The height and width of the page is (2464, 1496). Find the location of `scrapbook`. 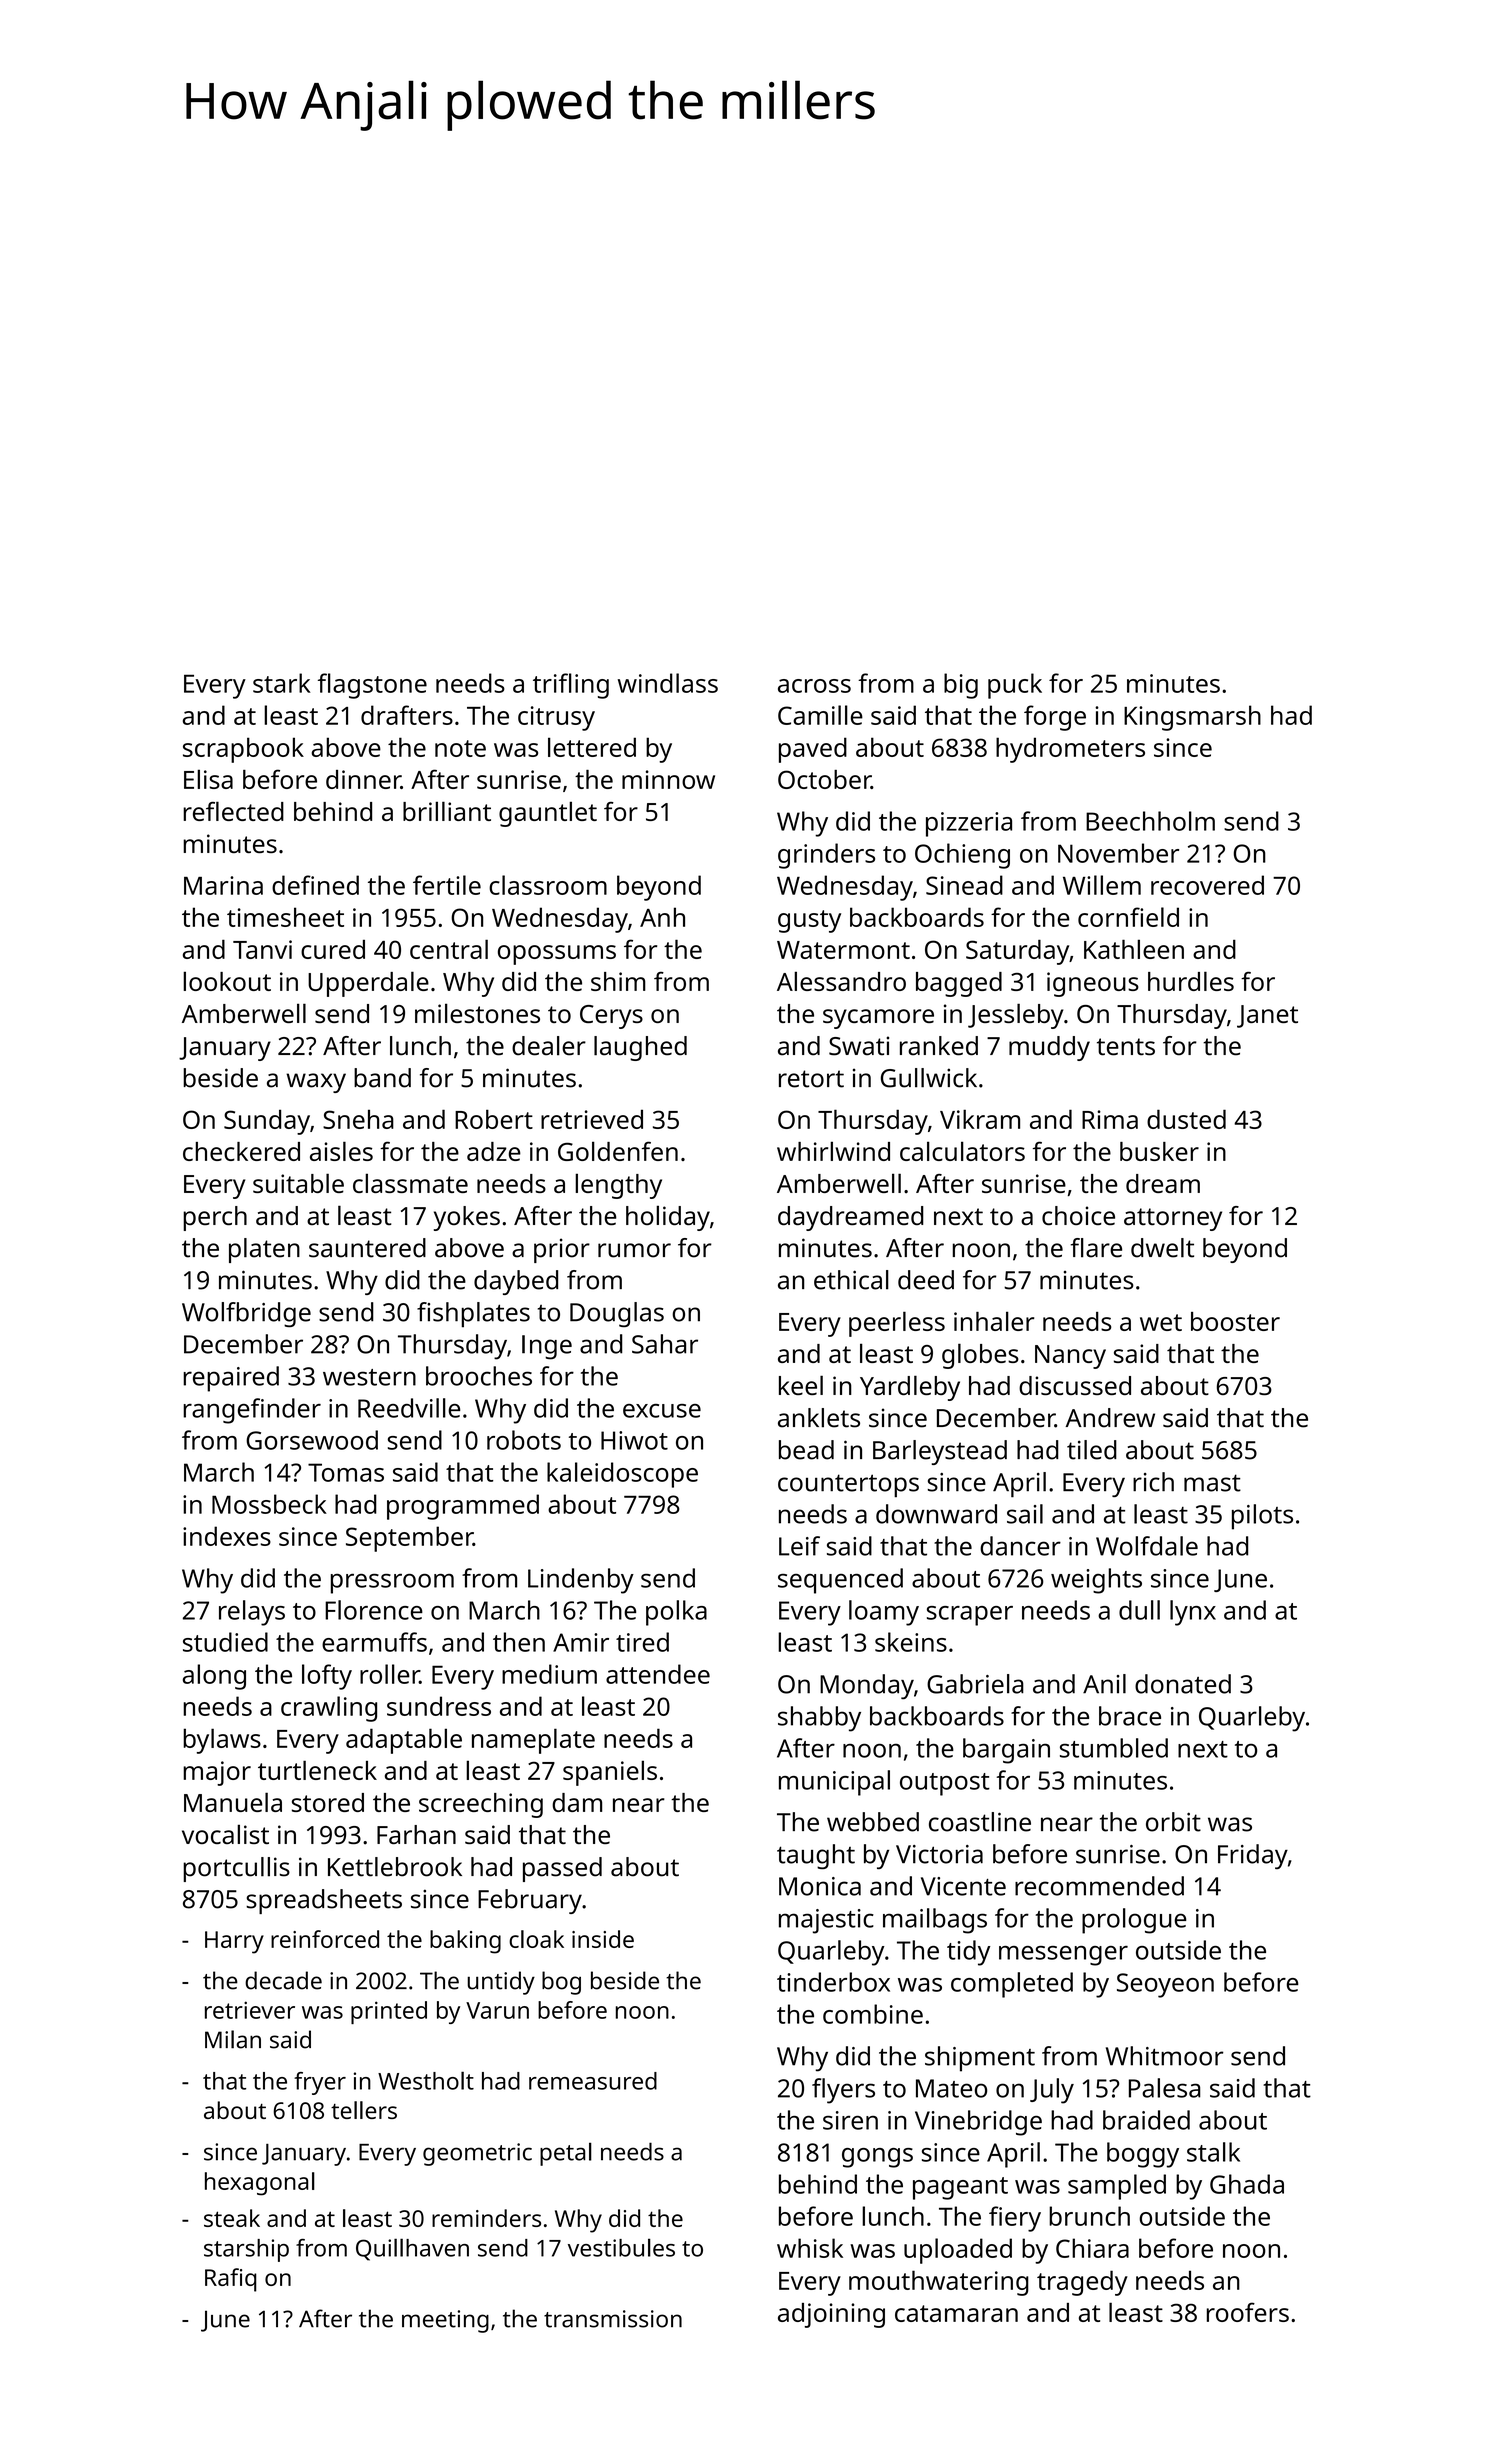

scrapbook is located at coordinates (243, 750).
